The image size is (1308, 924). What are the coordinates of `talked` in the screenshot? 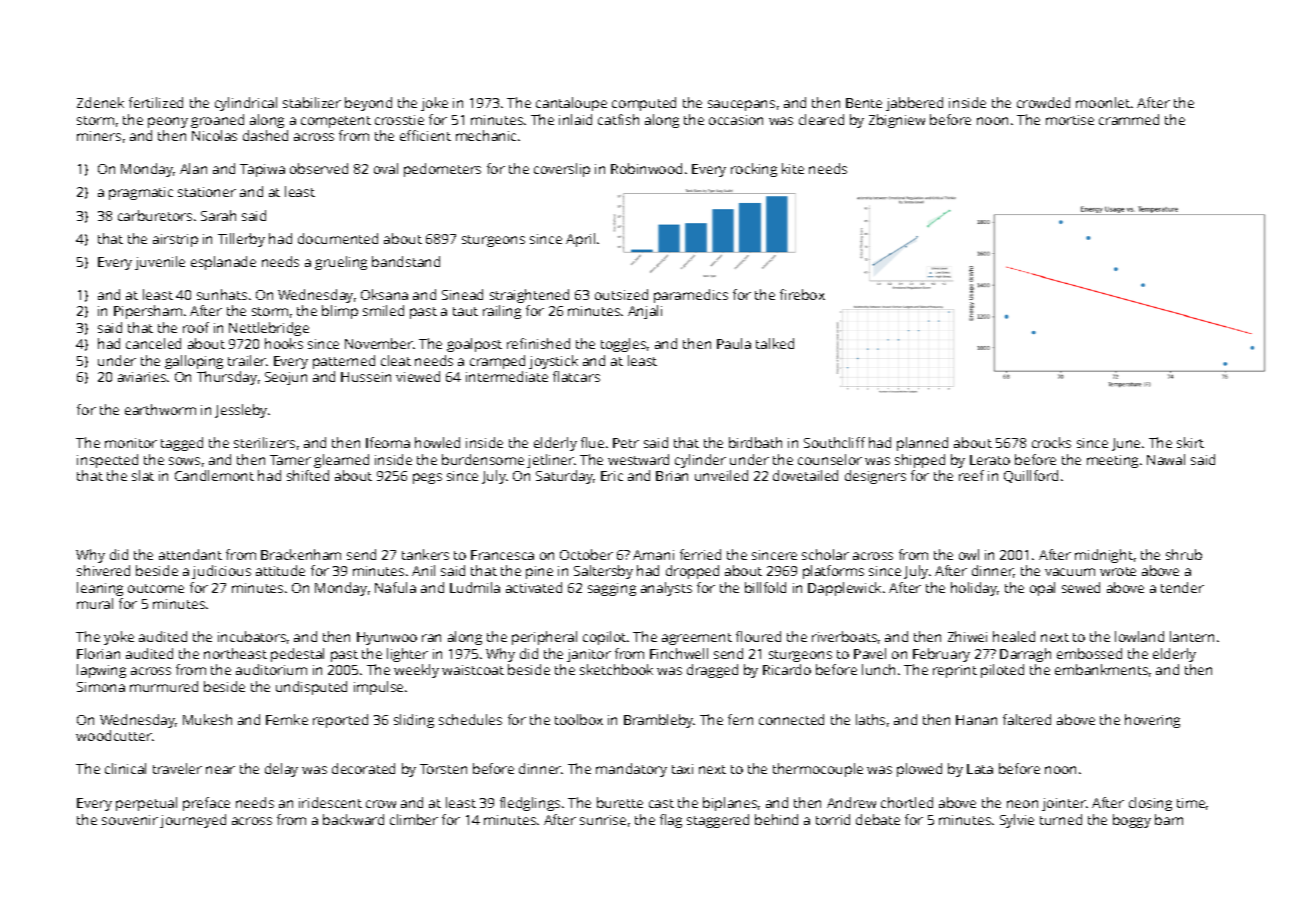 It's located at (775, 343).
